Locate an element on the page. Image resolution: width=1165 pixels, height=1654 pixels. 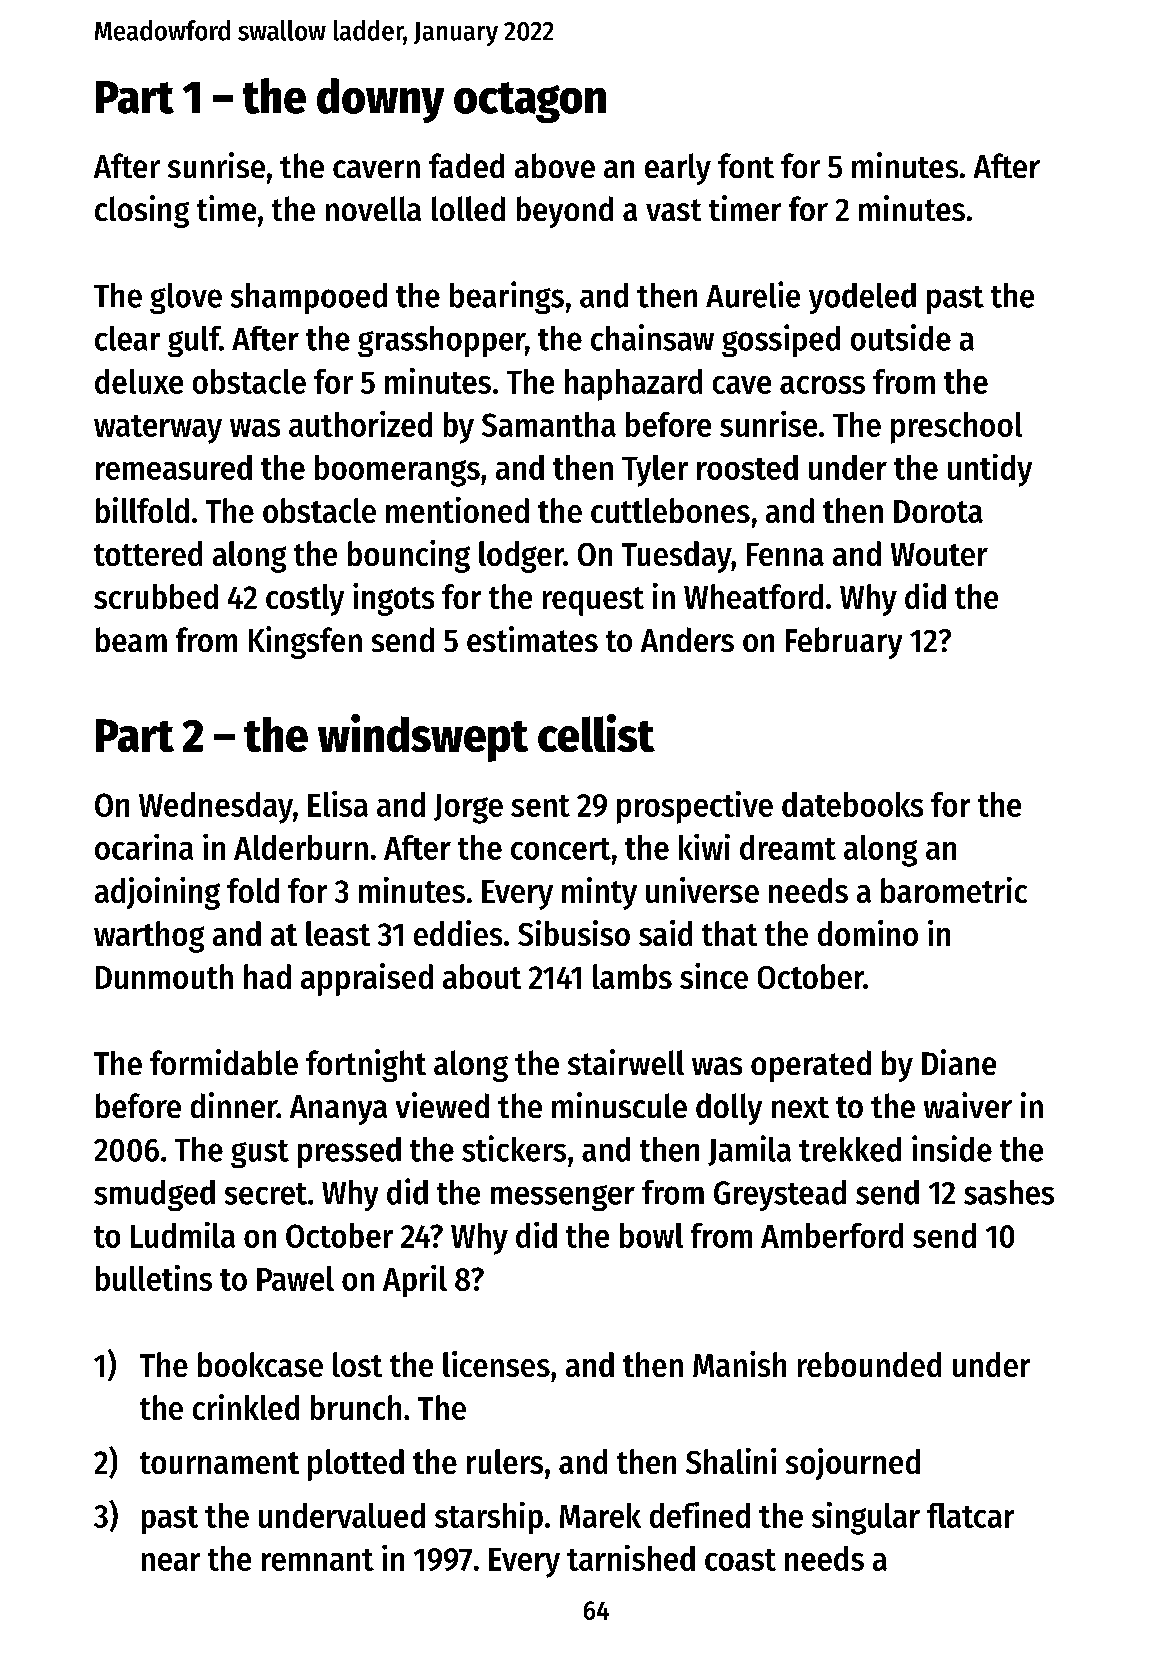
singular is located at coordinates (866, 1518).
